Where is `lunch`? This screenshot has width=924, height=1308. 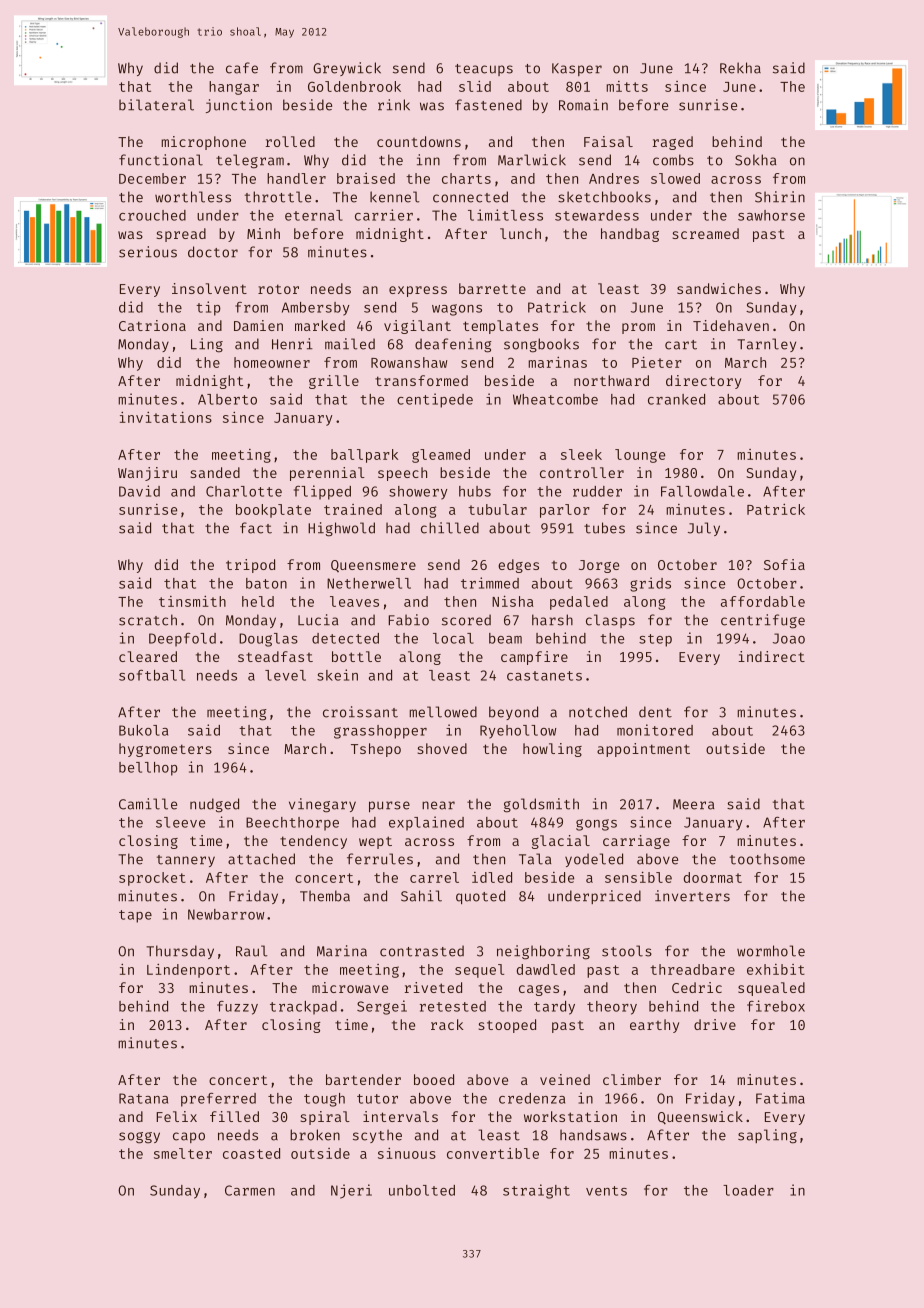
lunch is located at coordinates (520, 233).
